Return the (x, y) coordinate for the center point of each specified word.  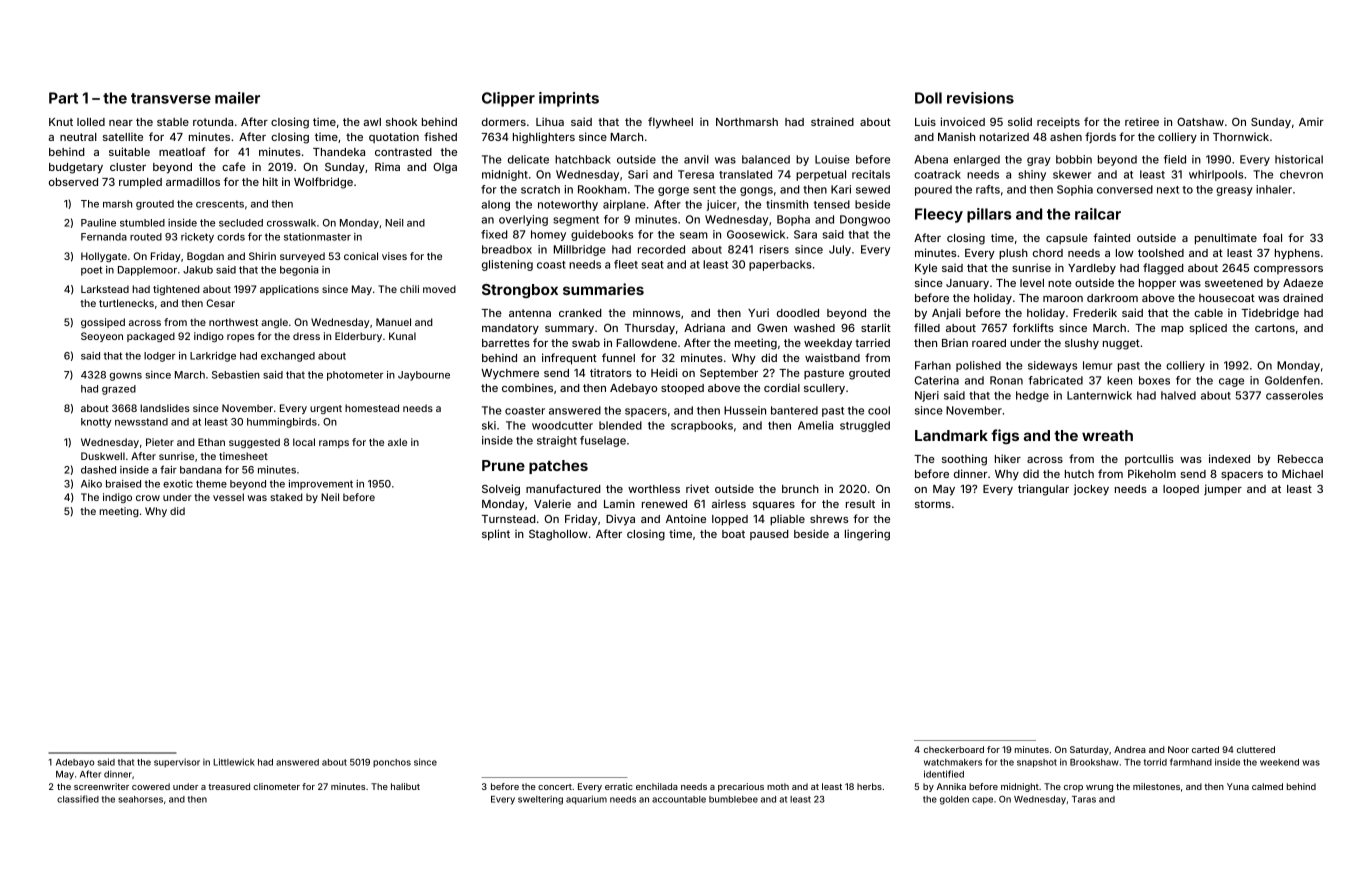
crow (148, 498)
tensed (832, 204)
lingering (867, 535)
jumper (1223, 490)
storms (933, 504)
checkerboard (954, 749)
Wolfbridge (323, 183)
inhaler (1274, 189)
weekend (1279, 762)
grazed (119, 390)
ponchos (392, 763)
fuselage (603, 441)
